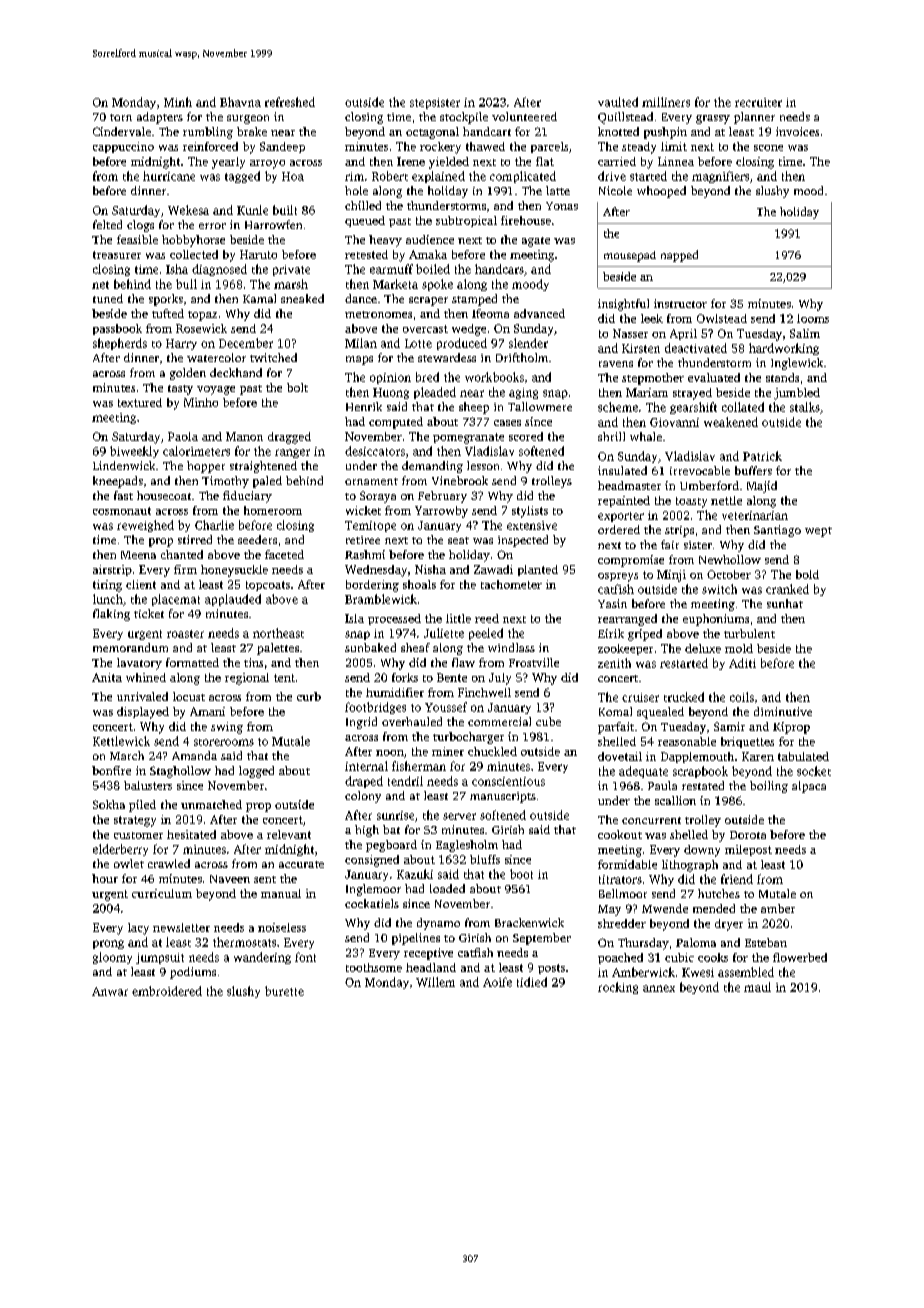  Describe the element at coordinates (365, 554) in the image. I see `Rashmi` at that location.
